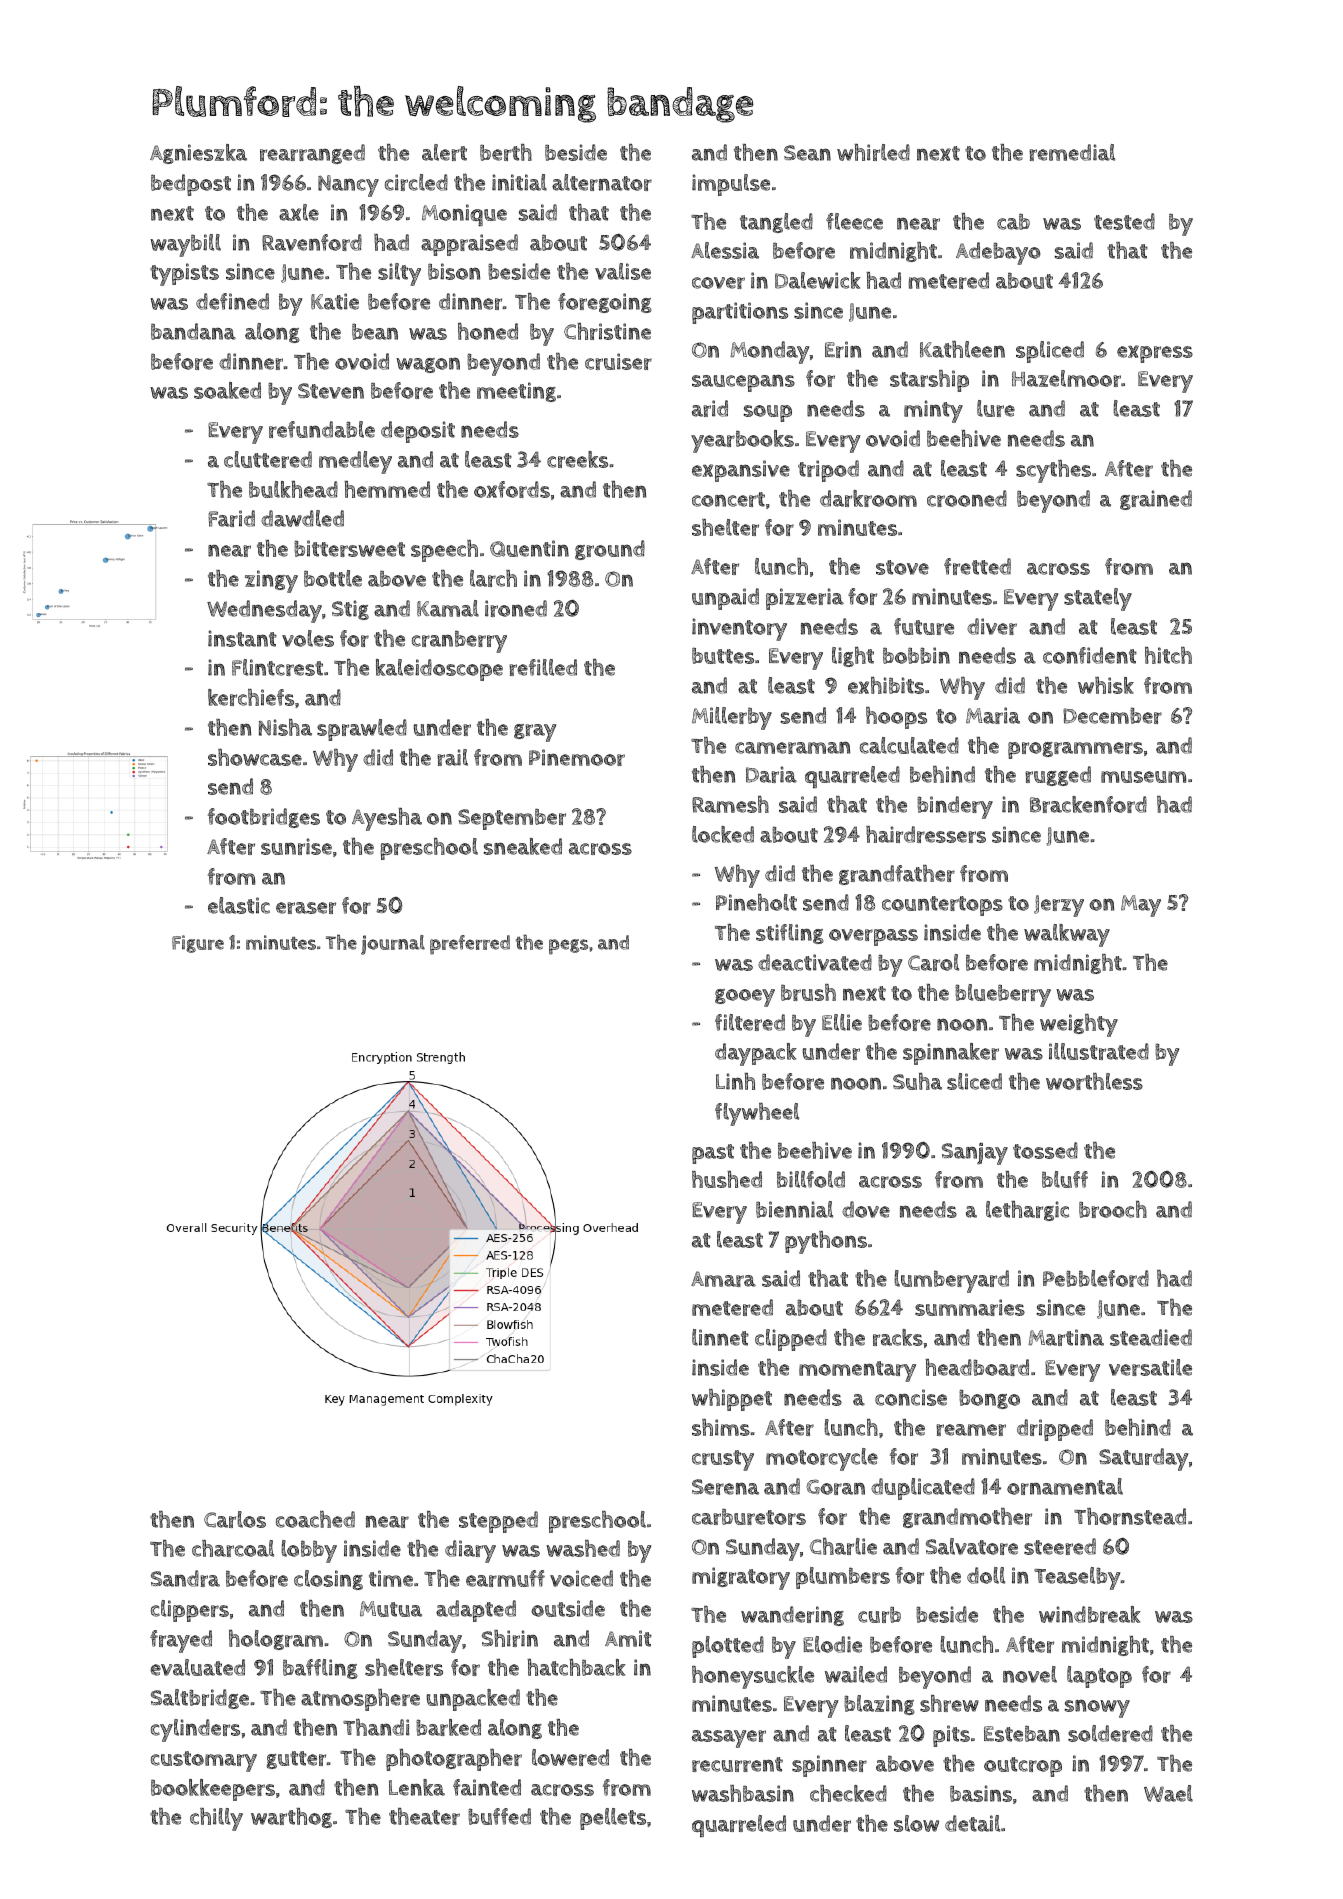  What do you see at coordinates (568, 947) in the page?
I see `pegs` at bounding box center [568, 947].
